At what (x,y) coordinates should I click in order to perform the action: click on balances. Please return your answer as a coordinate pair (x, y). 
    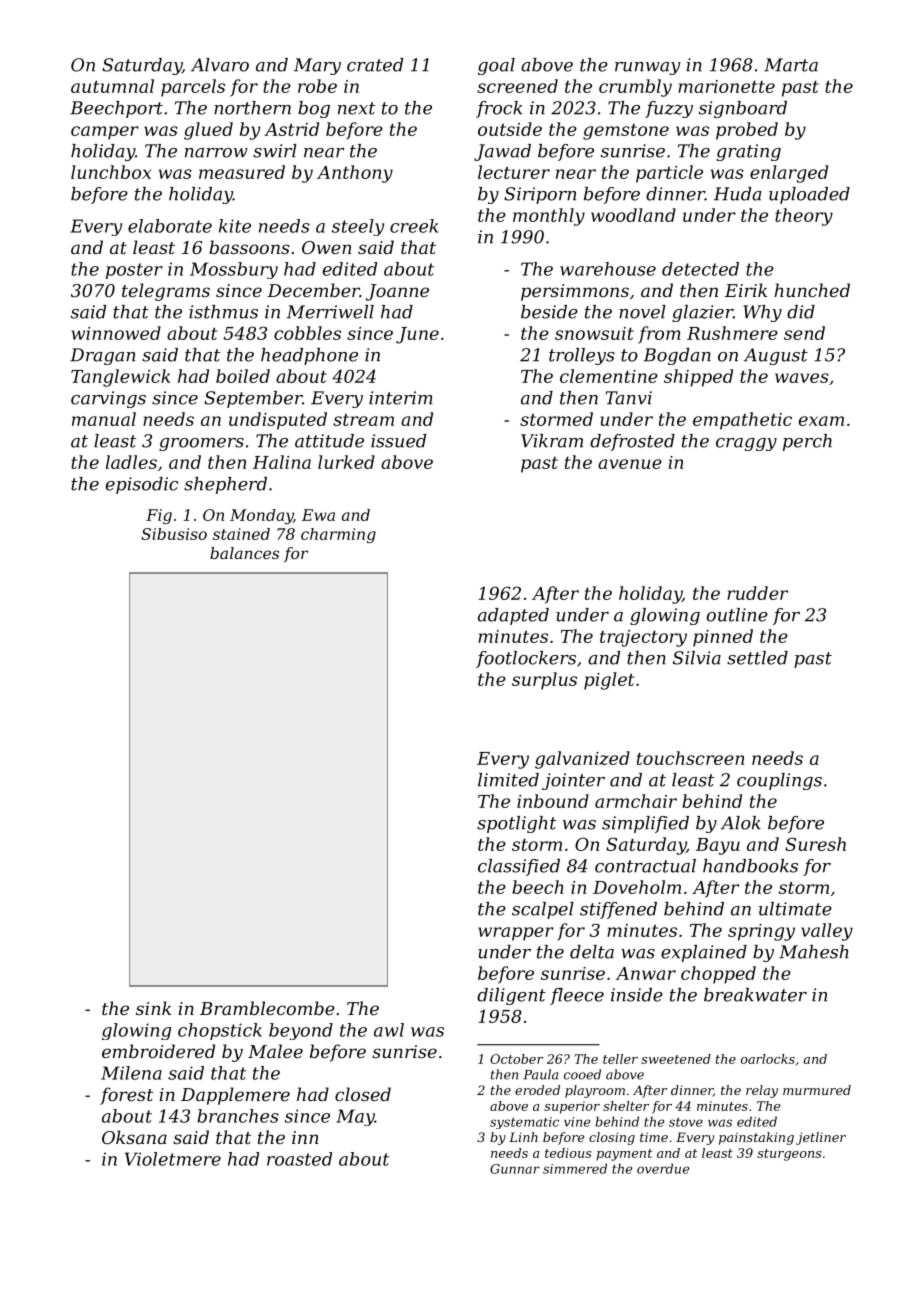
    Looking at the image, I should click on (244, 553).
